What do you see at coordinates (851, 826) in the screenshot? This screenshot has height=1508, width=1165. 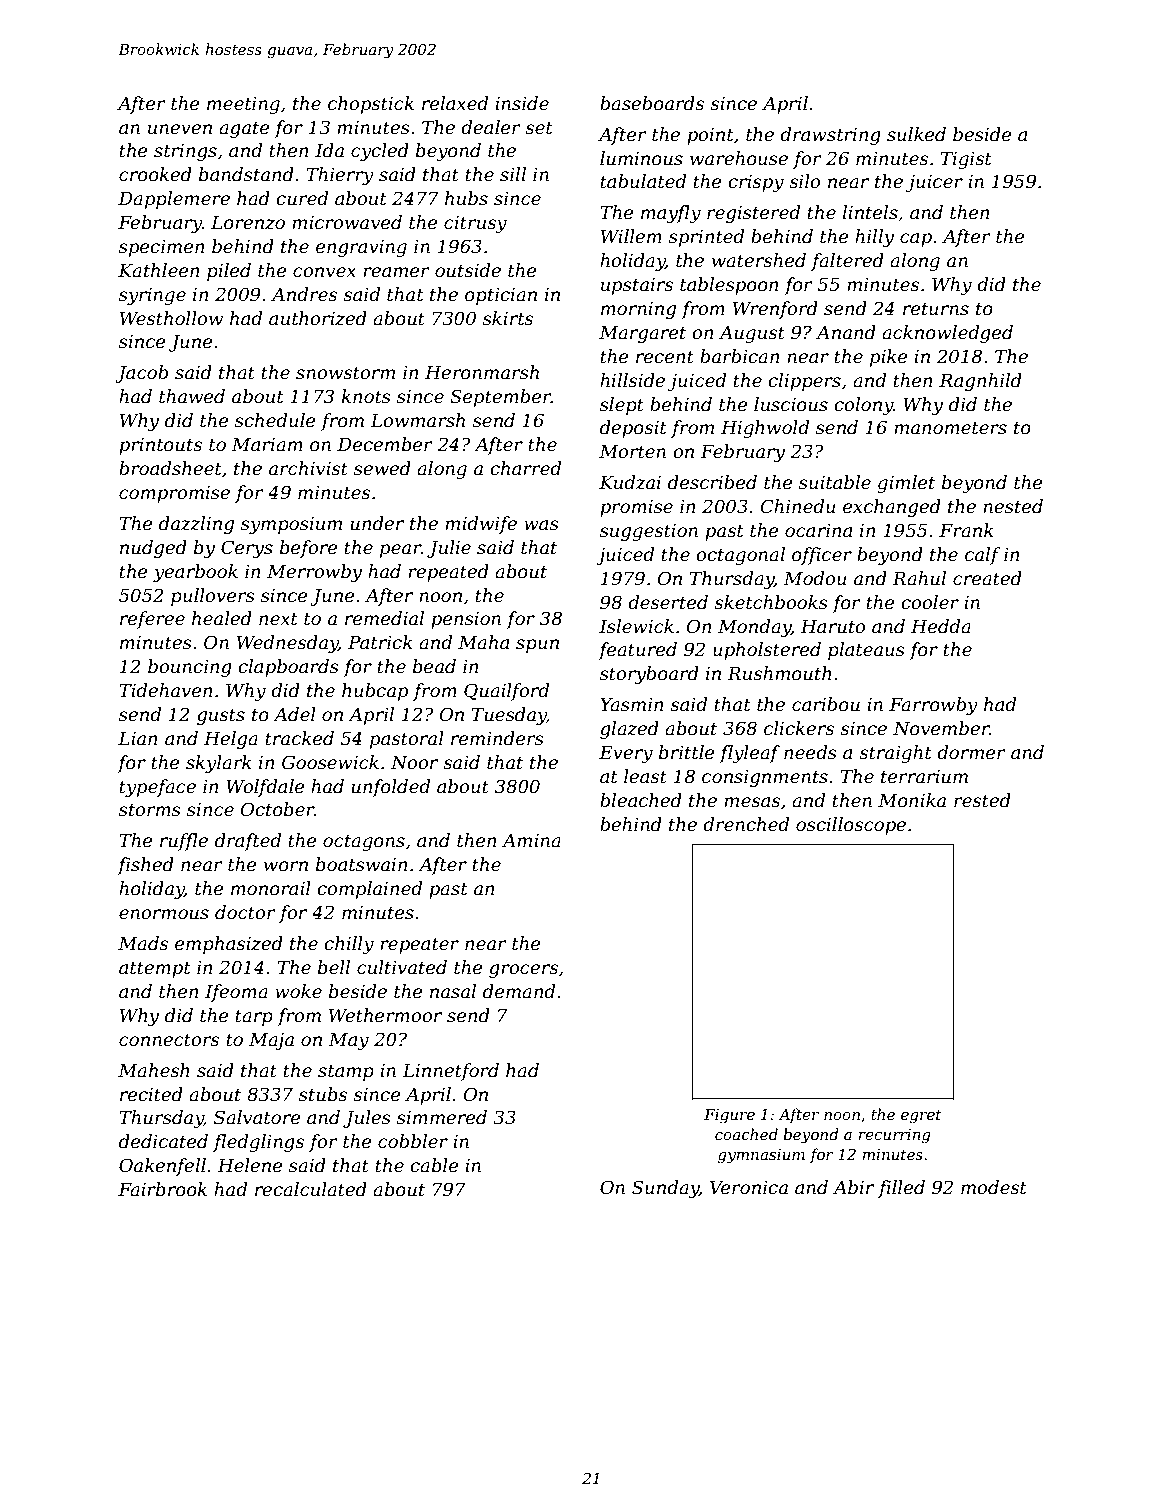 I see `oscilloscope` at bounding box center [851, 826].
